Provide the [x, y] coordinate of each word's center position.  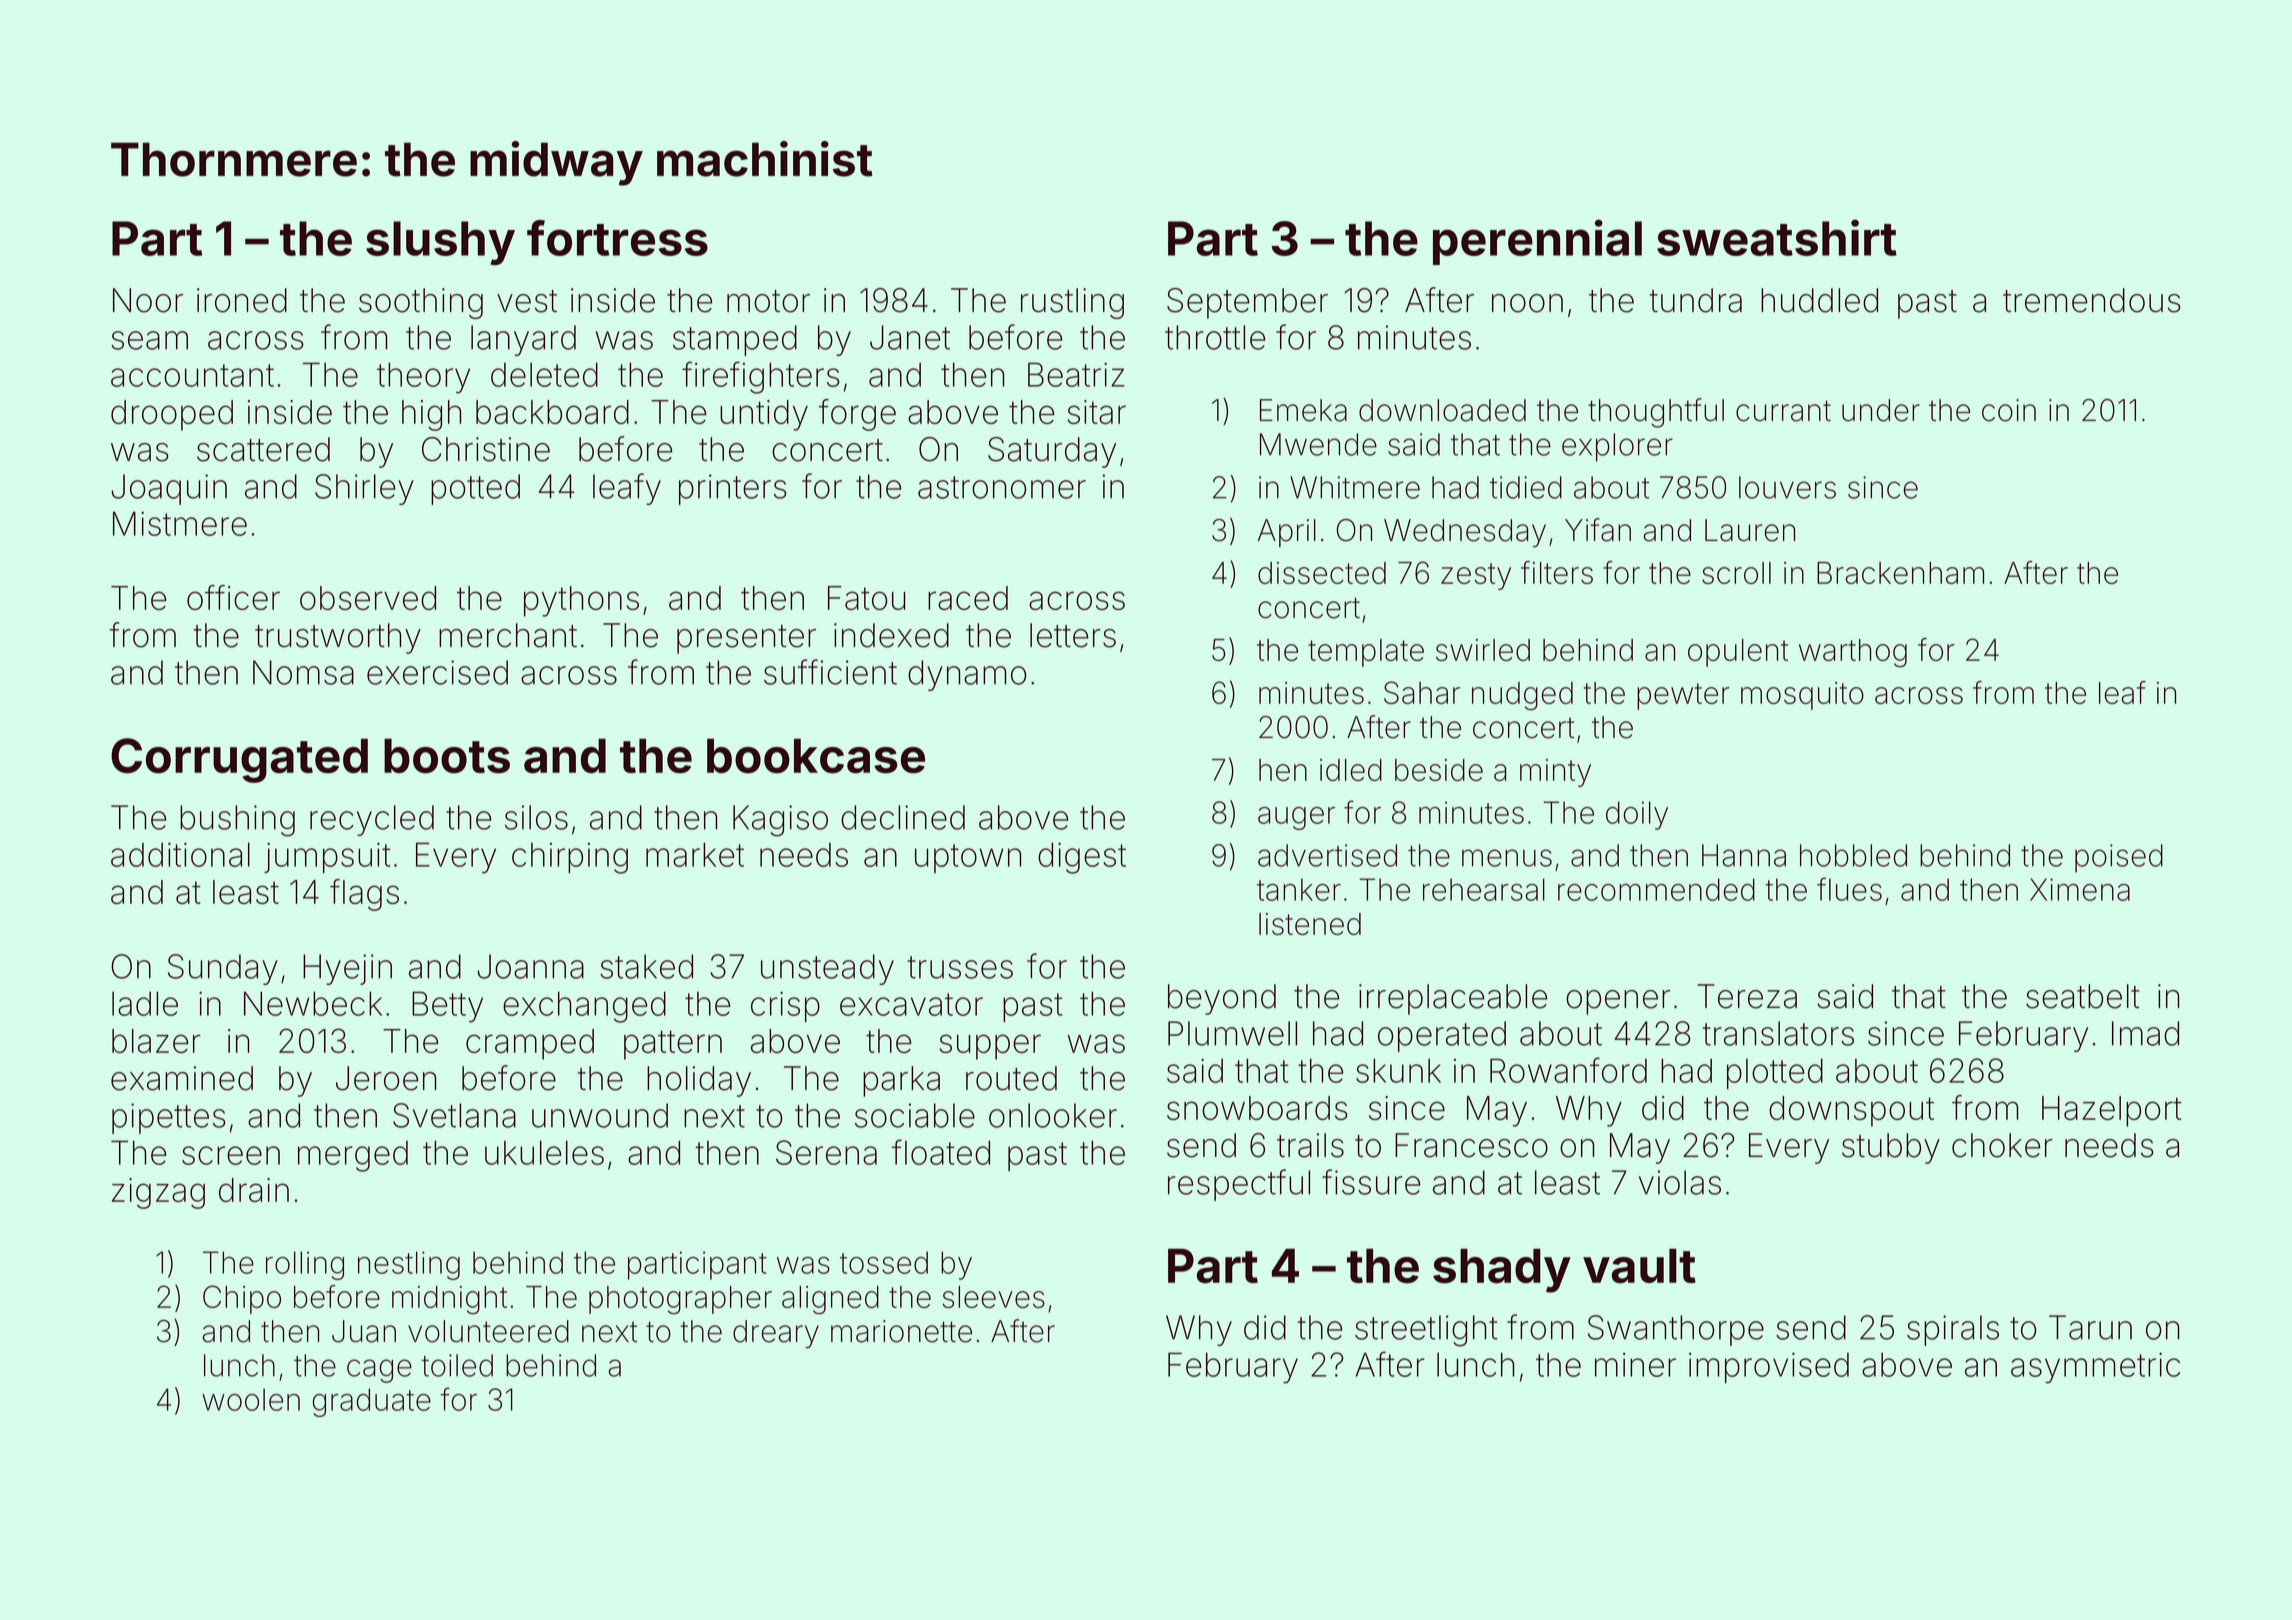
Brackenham [1900, 573]
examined [182, 1078]
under [1881, 410]
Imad [2145, 1033]
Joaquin [169, 489]
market [695, 854]
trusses [960, 967]
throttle [1215, 337]
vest [527, 301]
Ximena [2080, 889]
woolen [251, 1399]
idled [1351, 770]
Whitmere [1355, 487]
